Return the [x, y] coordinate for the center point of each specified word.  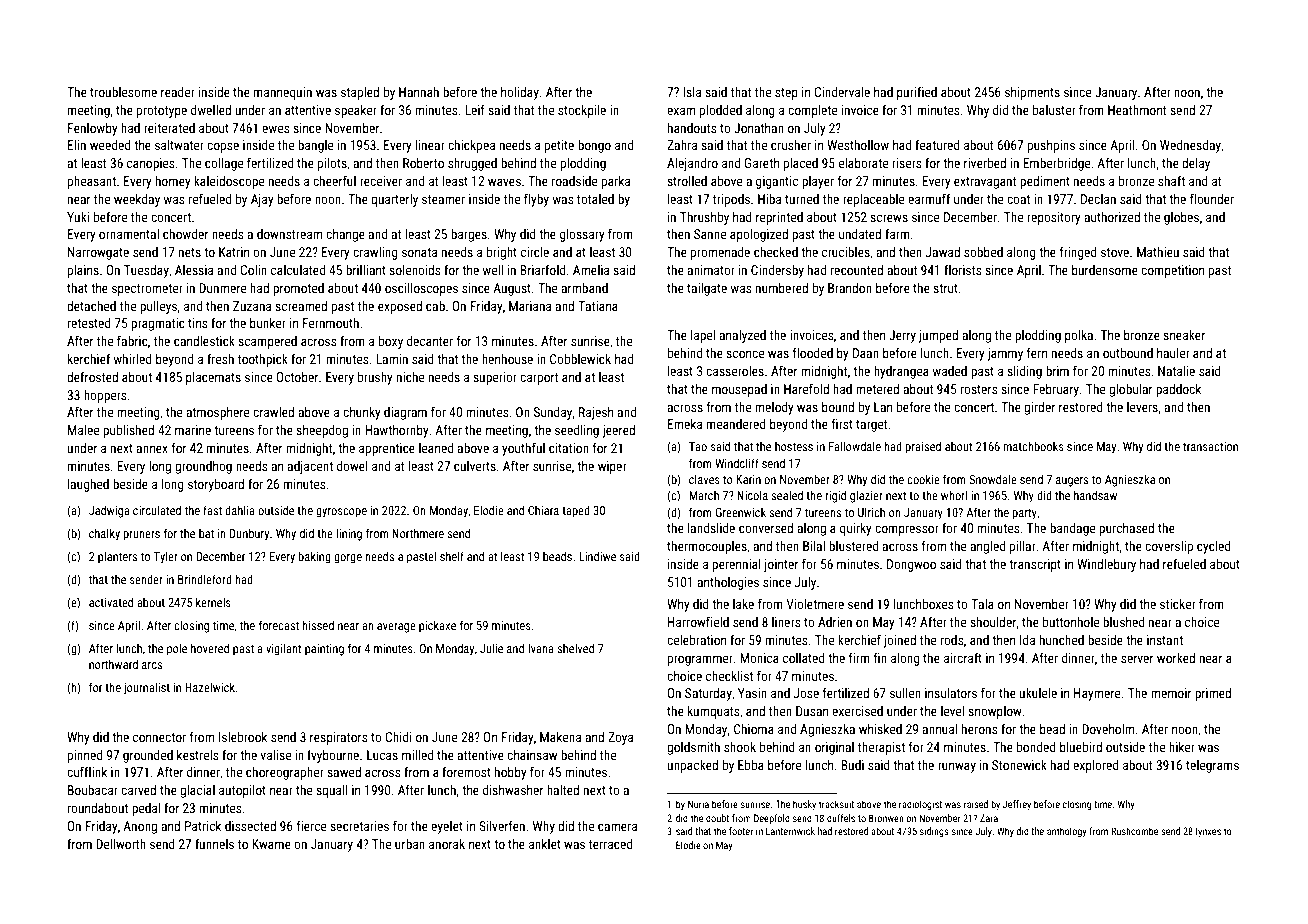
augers [1072, 482]
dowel [352, 466]
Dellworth [121, 844]
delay [1196, 164]
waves [504, 182]
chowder [185, 234]
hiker [1182, 747]
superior [495, 378]
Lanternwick [790, 831]
